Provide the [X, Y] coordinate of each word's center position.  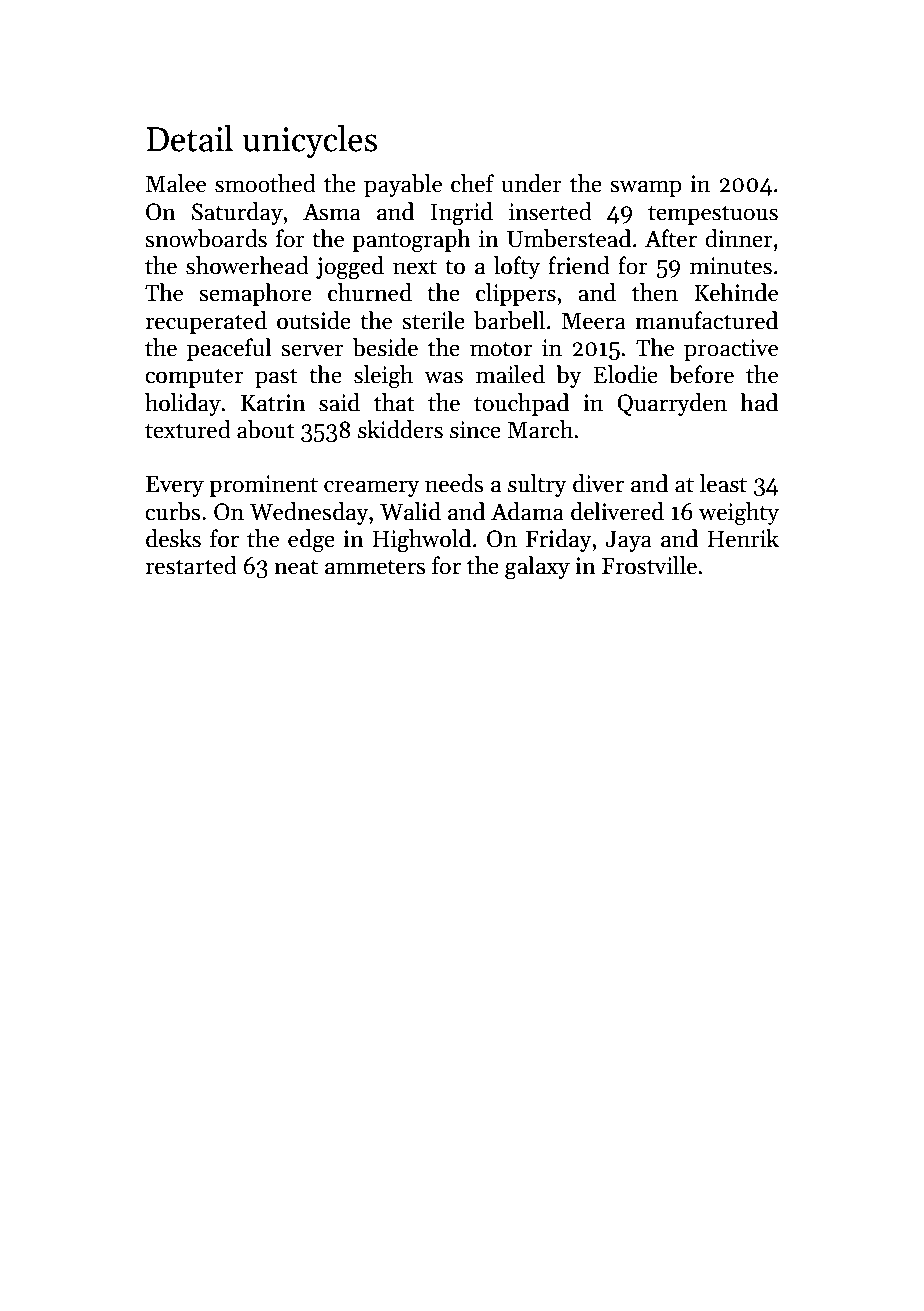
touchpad [521, 404]
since [475, 430]
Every [175, 486]
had [759, 402]
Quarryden [672, 404]
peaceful [229, 349]
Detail [189, 138]
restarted [191, 565]
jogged [350, 268]
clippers [516, 294]
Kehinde [736, 292]
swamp [646, 188]
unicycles [309, 141]
